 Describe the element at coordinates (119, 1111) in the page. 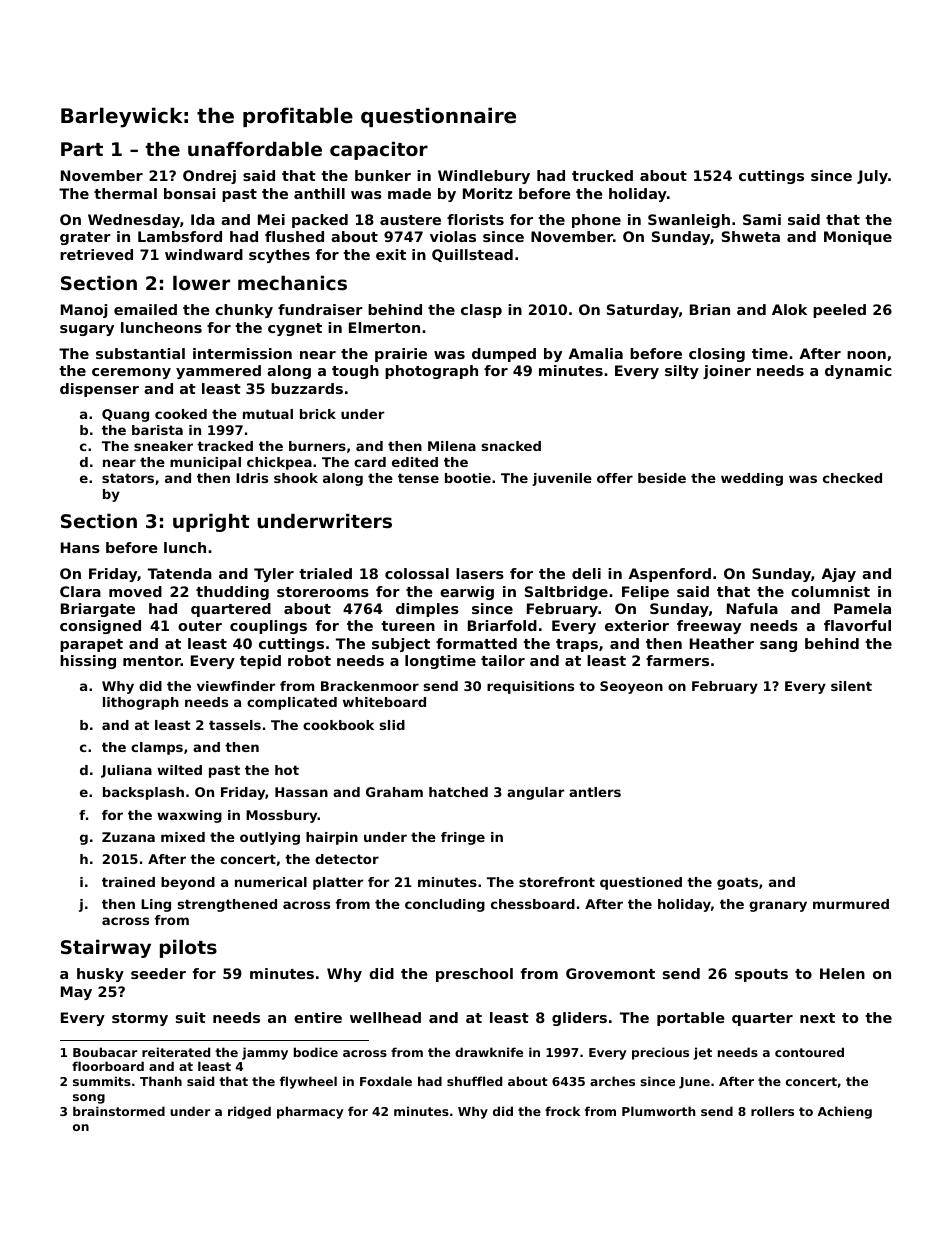

I see `brainstormed` at that location.
